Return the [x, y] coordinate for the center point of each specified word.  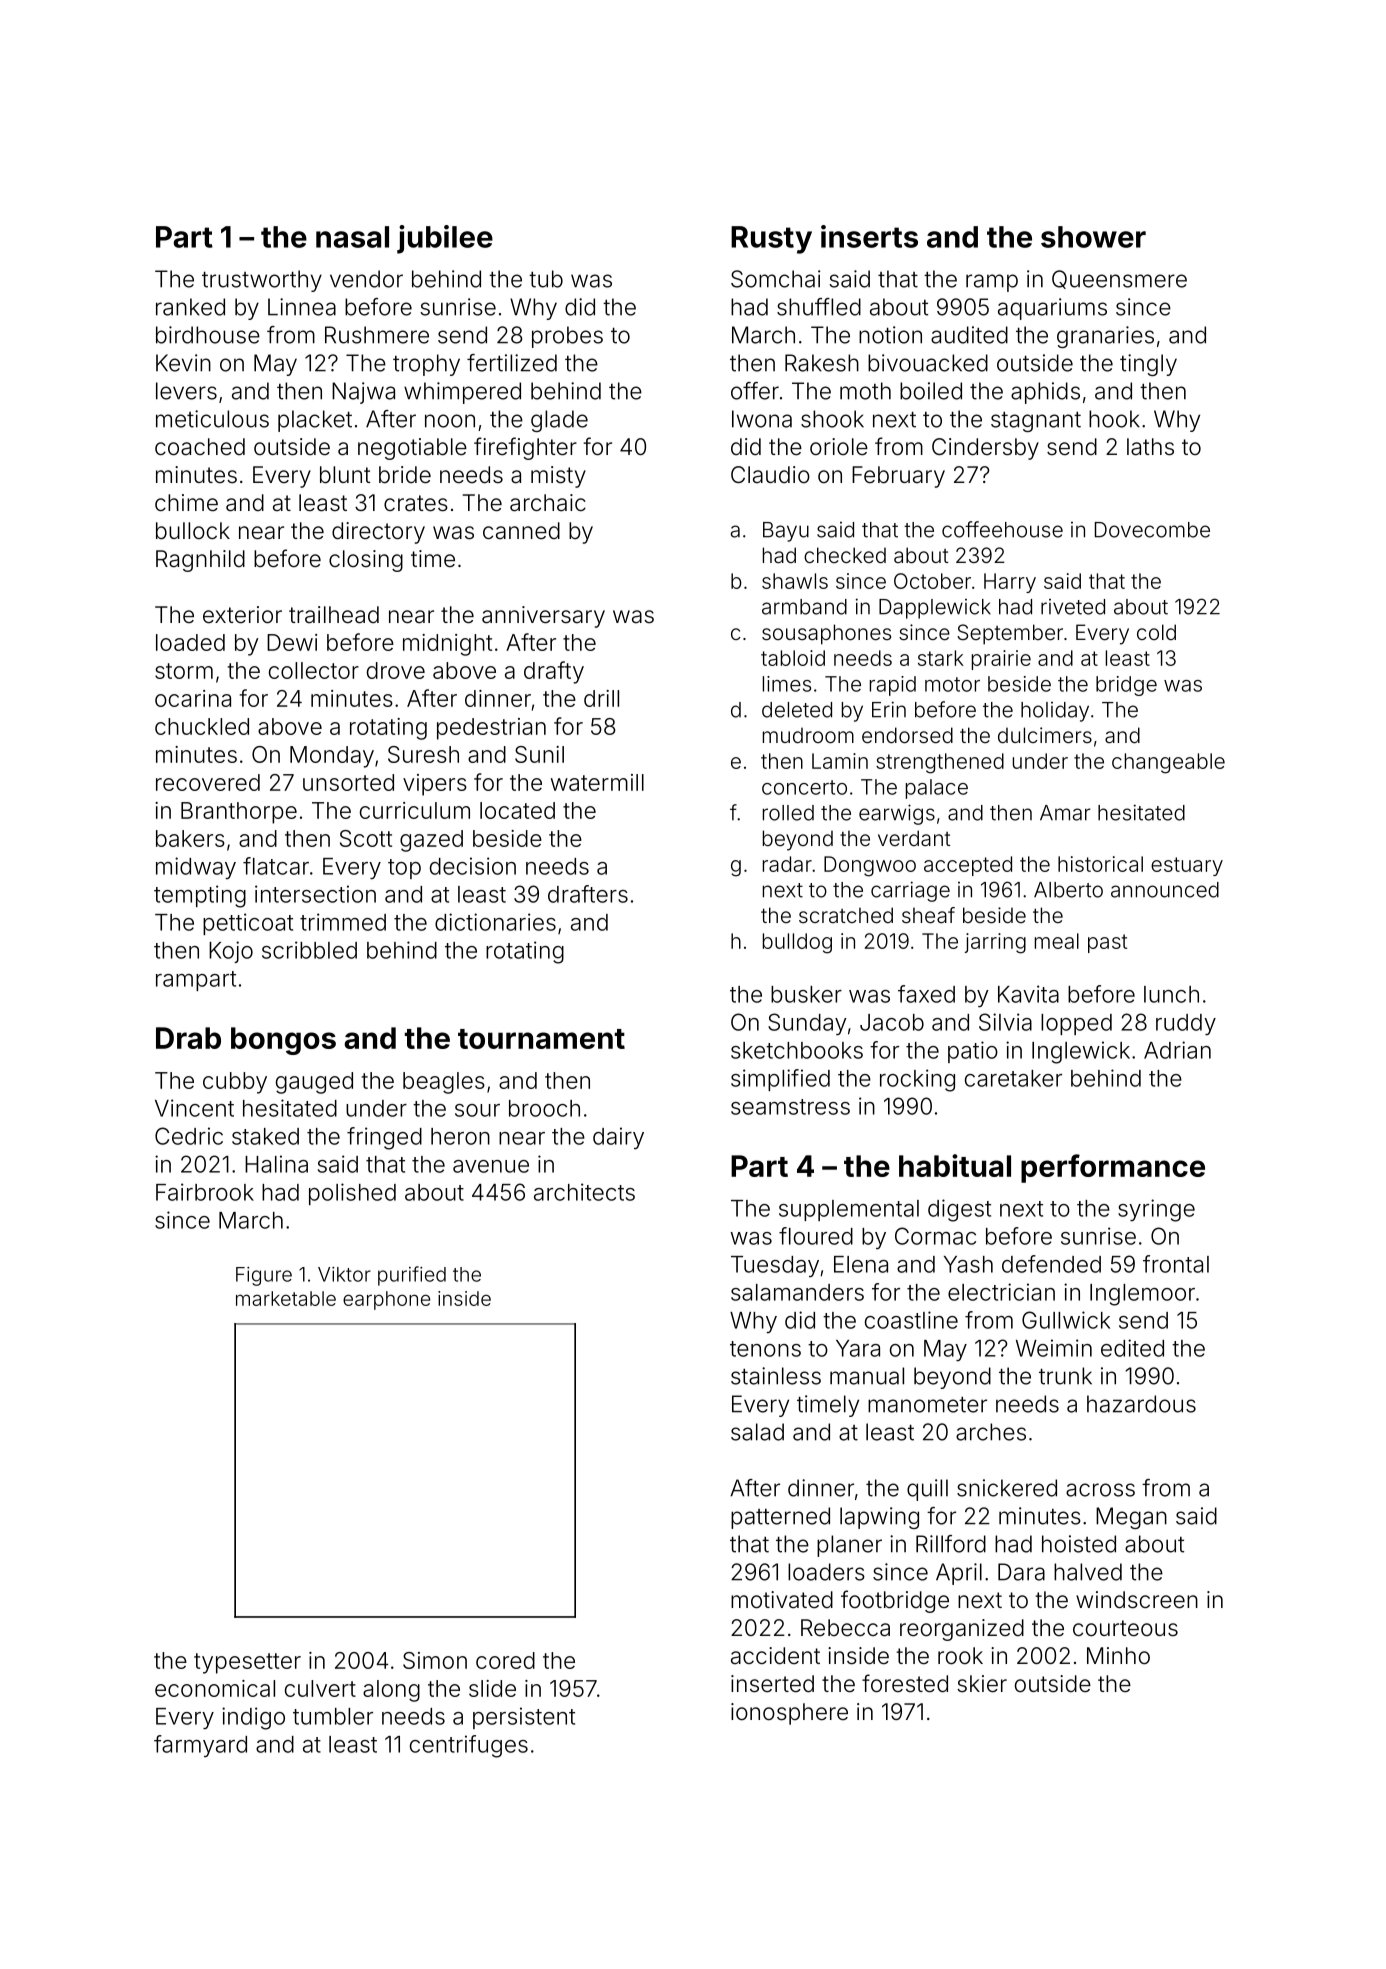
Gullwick [1066, 1320]
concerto [804, 787]
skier [982, 1684]
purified [412, 1276]
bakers [190, 838]
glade [559, 421]
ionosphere [789, 1714]
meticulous [212, 419]
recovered [208, 782]
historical [1100, 864]
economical [215, 1688]
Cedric [189, 1136]
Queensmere [1119, 279]
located [517, 810]
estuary [1187, 866]
